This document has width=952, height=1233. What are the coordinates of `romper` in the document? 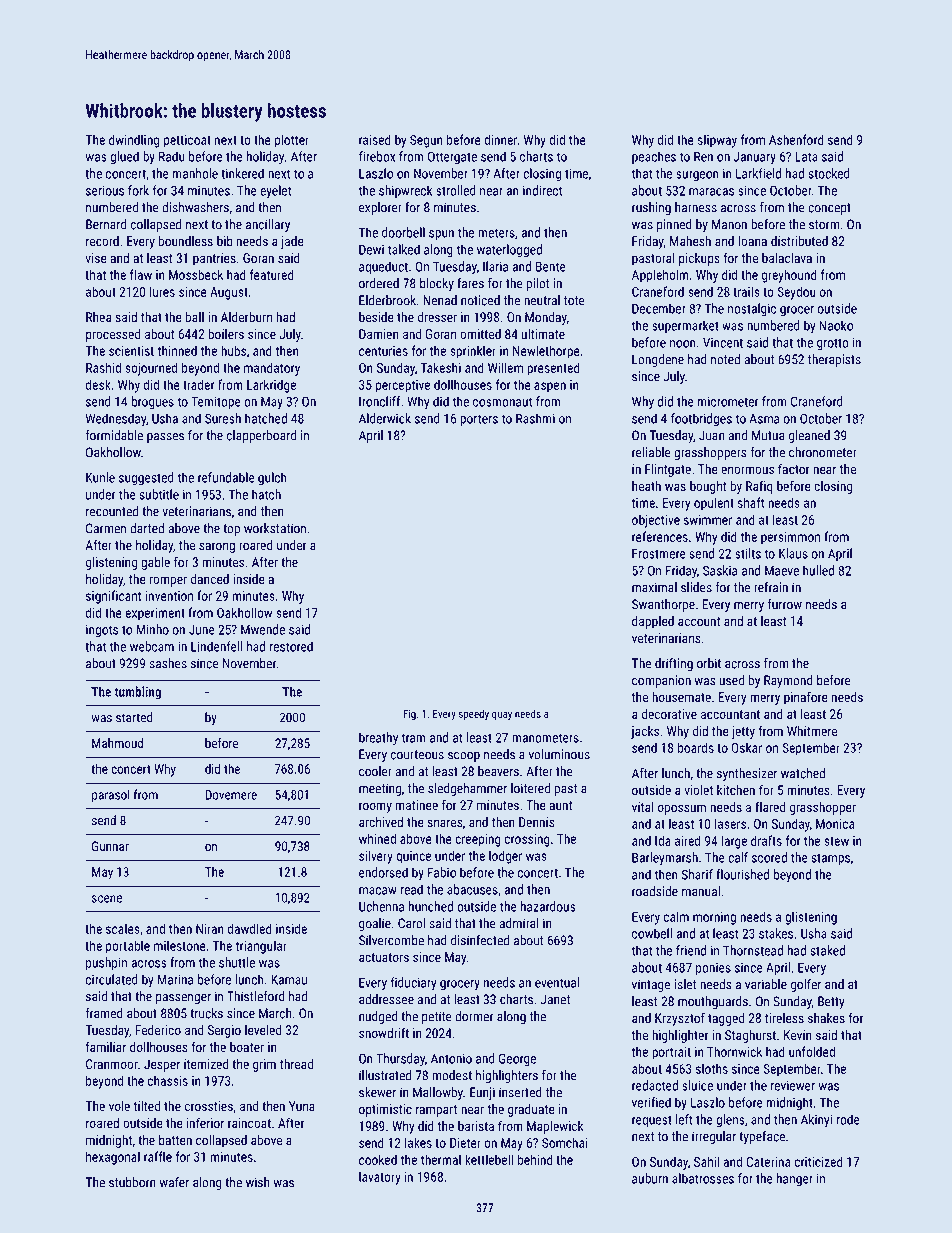 It's located at (168, 581).
